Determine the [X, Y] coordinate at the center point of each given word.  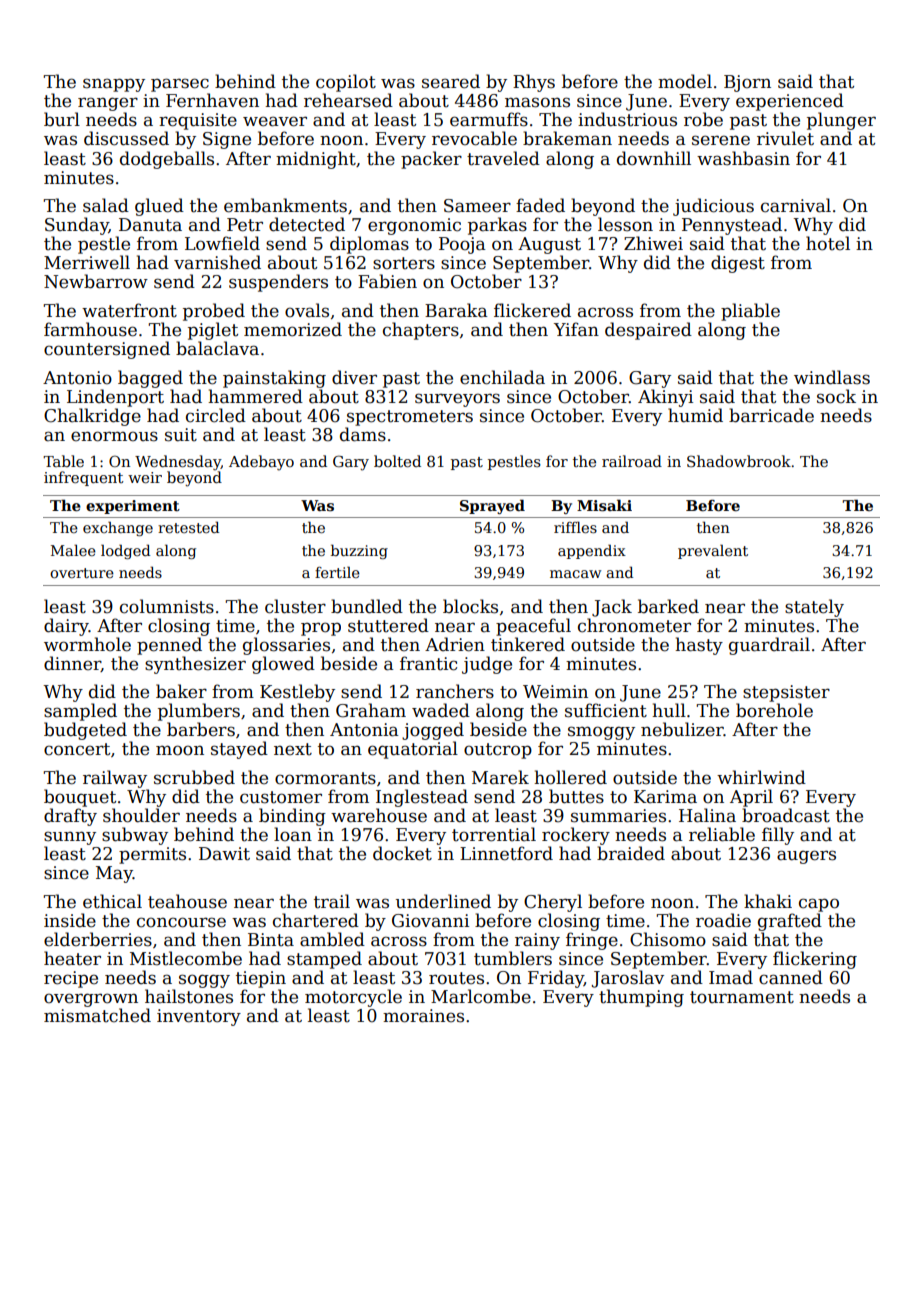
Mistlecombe [186, 958]
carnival [796, 205]
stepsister [786, 693]
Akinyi [665, 398]
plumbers [199, 712]
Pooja [462, 245]
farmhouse [90, 329]
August [549, 245]
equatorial [413, 750]
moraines [423, 1016]
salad [106, 205]
